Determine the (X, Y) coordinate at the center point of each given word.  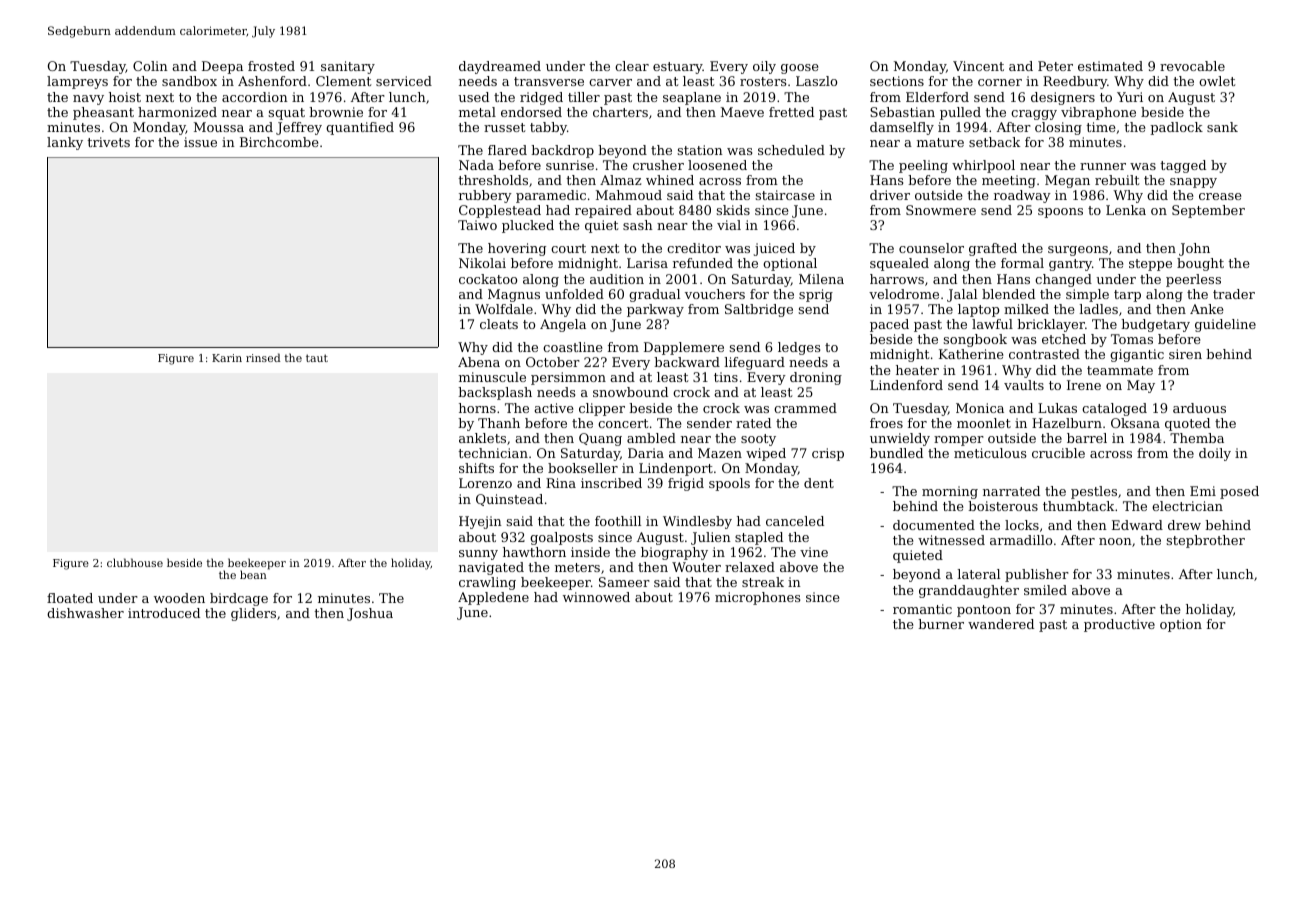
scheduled (791, 150)
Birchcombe (279, 142)
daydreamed (500, 67)
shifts (476, 468)
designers (1063, 98)
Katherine (971, 354)
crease (1220, 196)
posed (1239, 492)
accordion (255, 97)
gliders (253, 614)
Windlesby (697, 522)
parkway (655, 310)
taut (317, 358)
